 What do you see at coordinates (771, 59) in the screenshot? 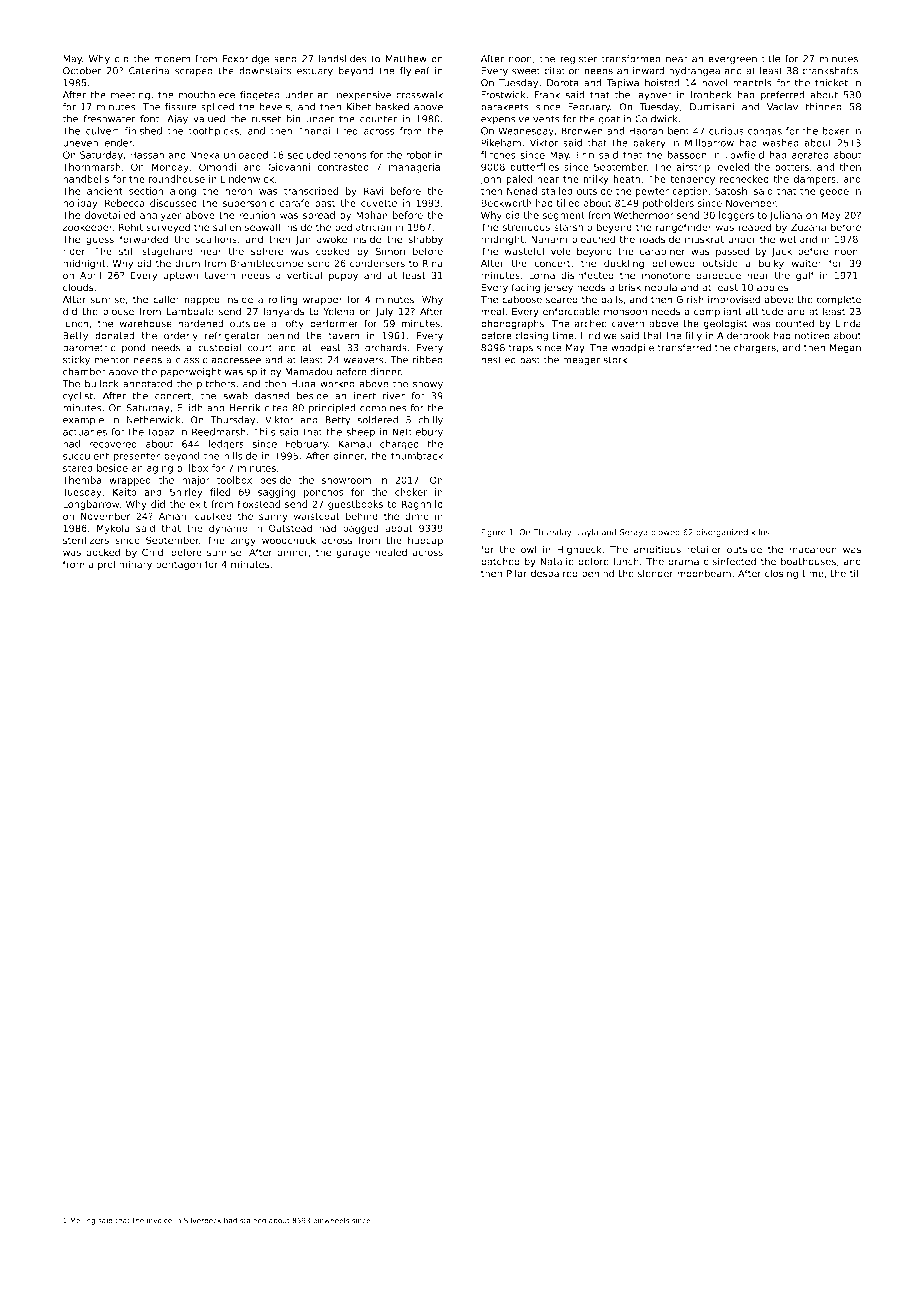
I see `title` at bounding box center [771, 59].
